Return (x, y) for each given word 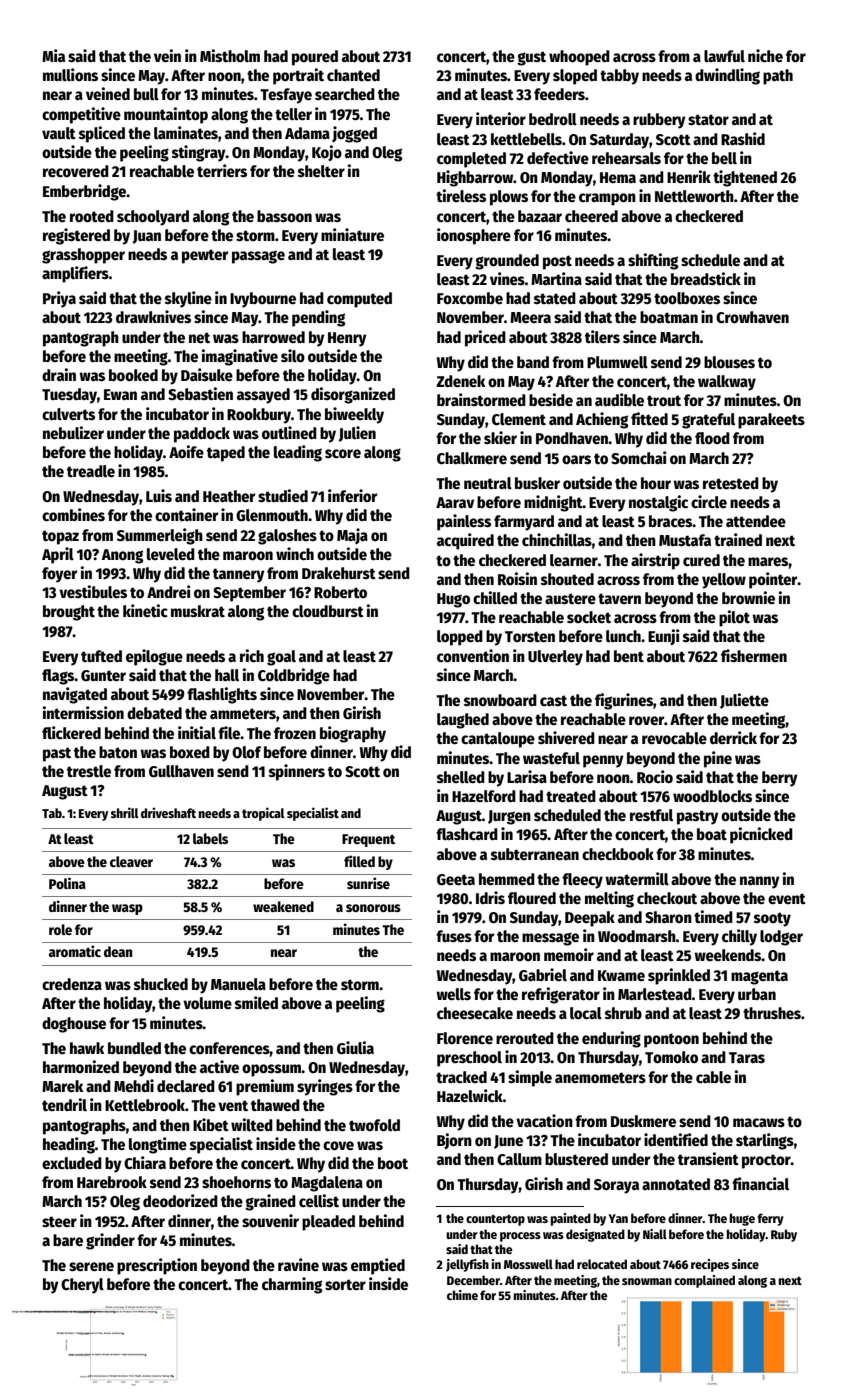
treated (571, 796)
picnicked (761, 835)
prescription (157, 1266)
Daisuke (207, 374)
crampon (607, 199)
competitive (81, 115)
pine (718, 759)
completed (471, 160)
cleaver (131, 861)
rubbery (659, 121)
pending (318, 318)
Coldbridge (294, 676)
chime (462, 1295)
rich (252, 656)
